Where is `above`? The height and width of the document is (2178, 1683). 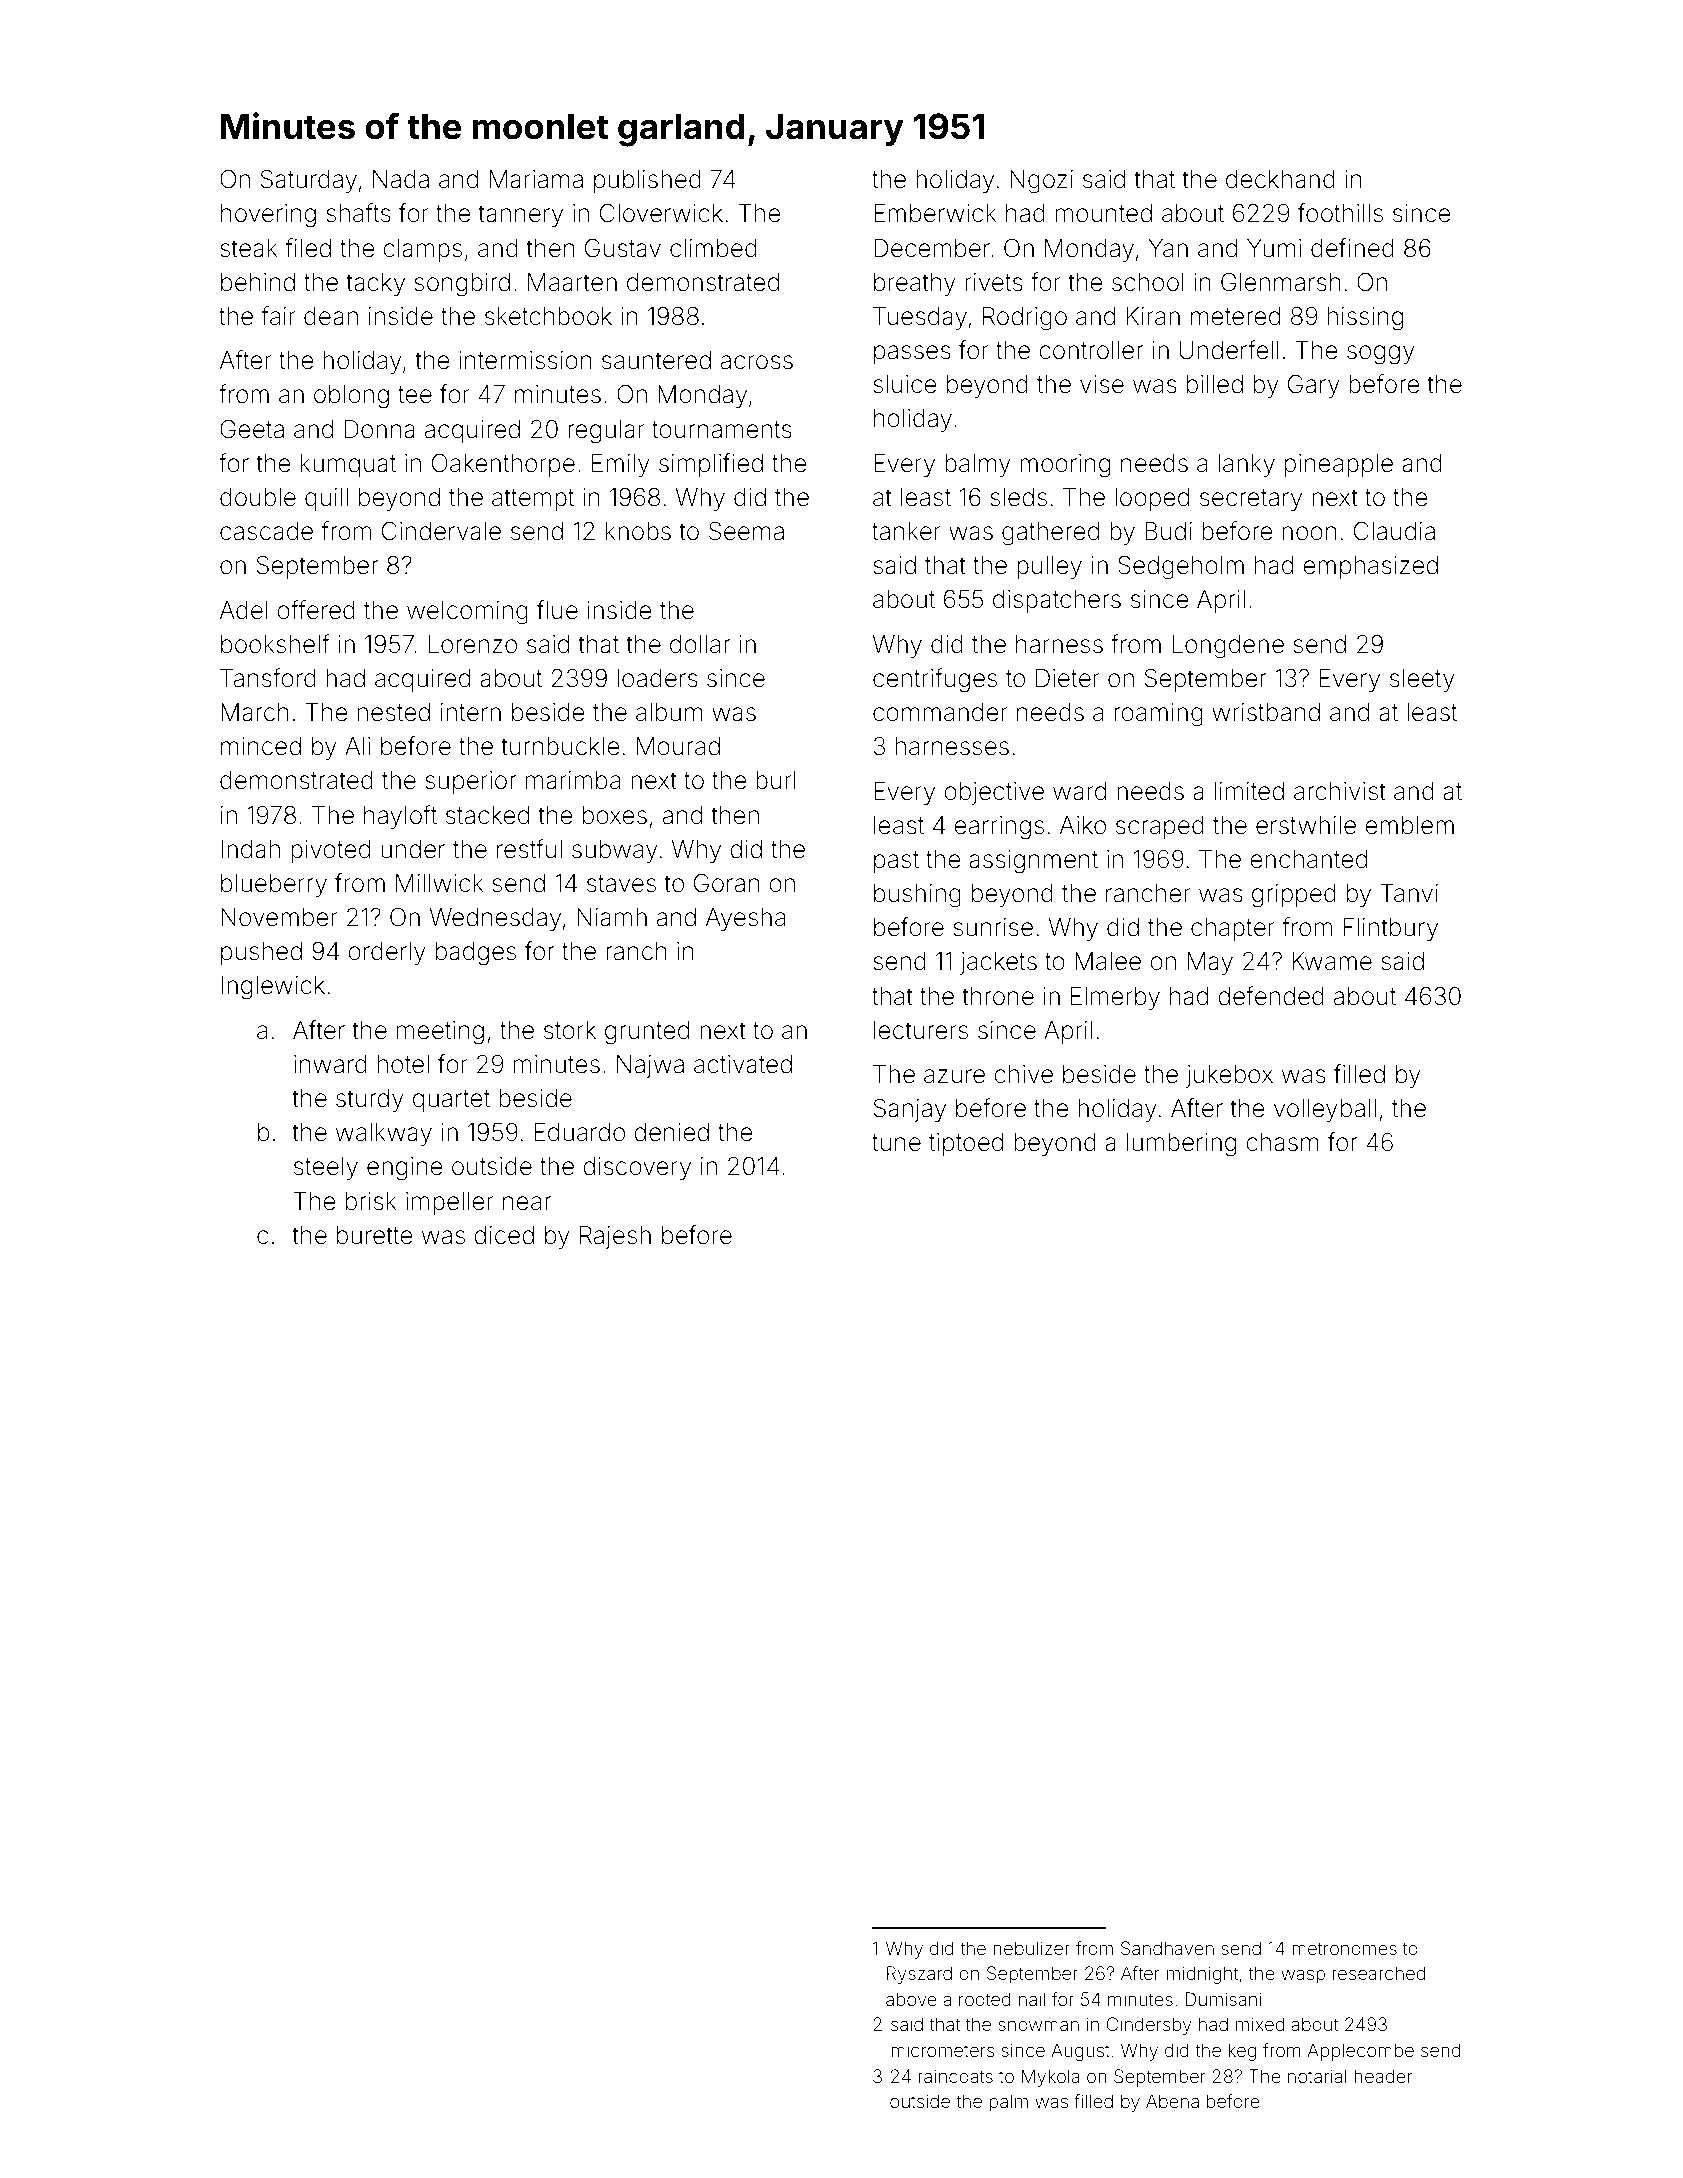
above is located at coordinates (911, 1999).
